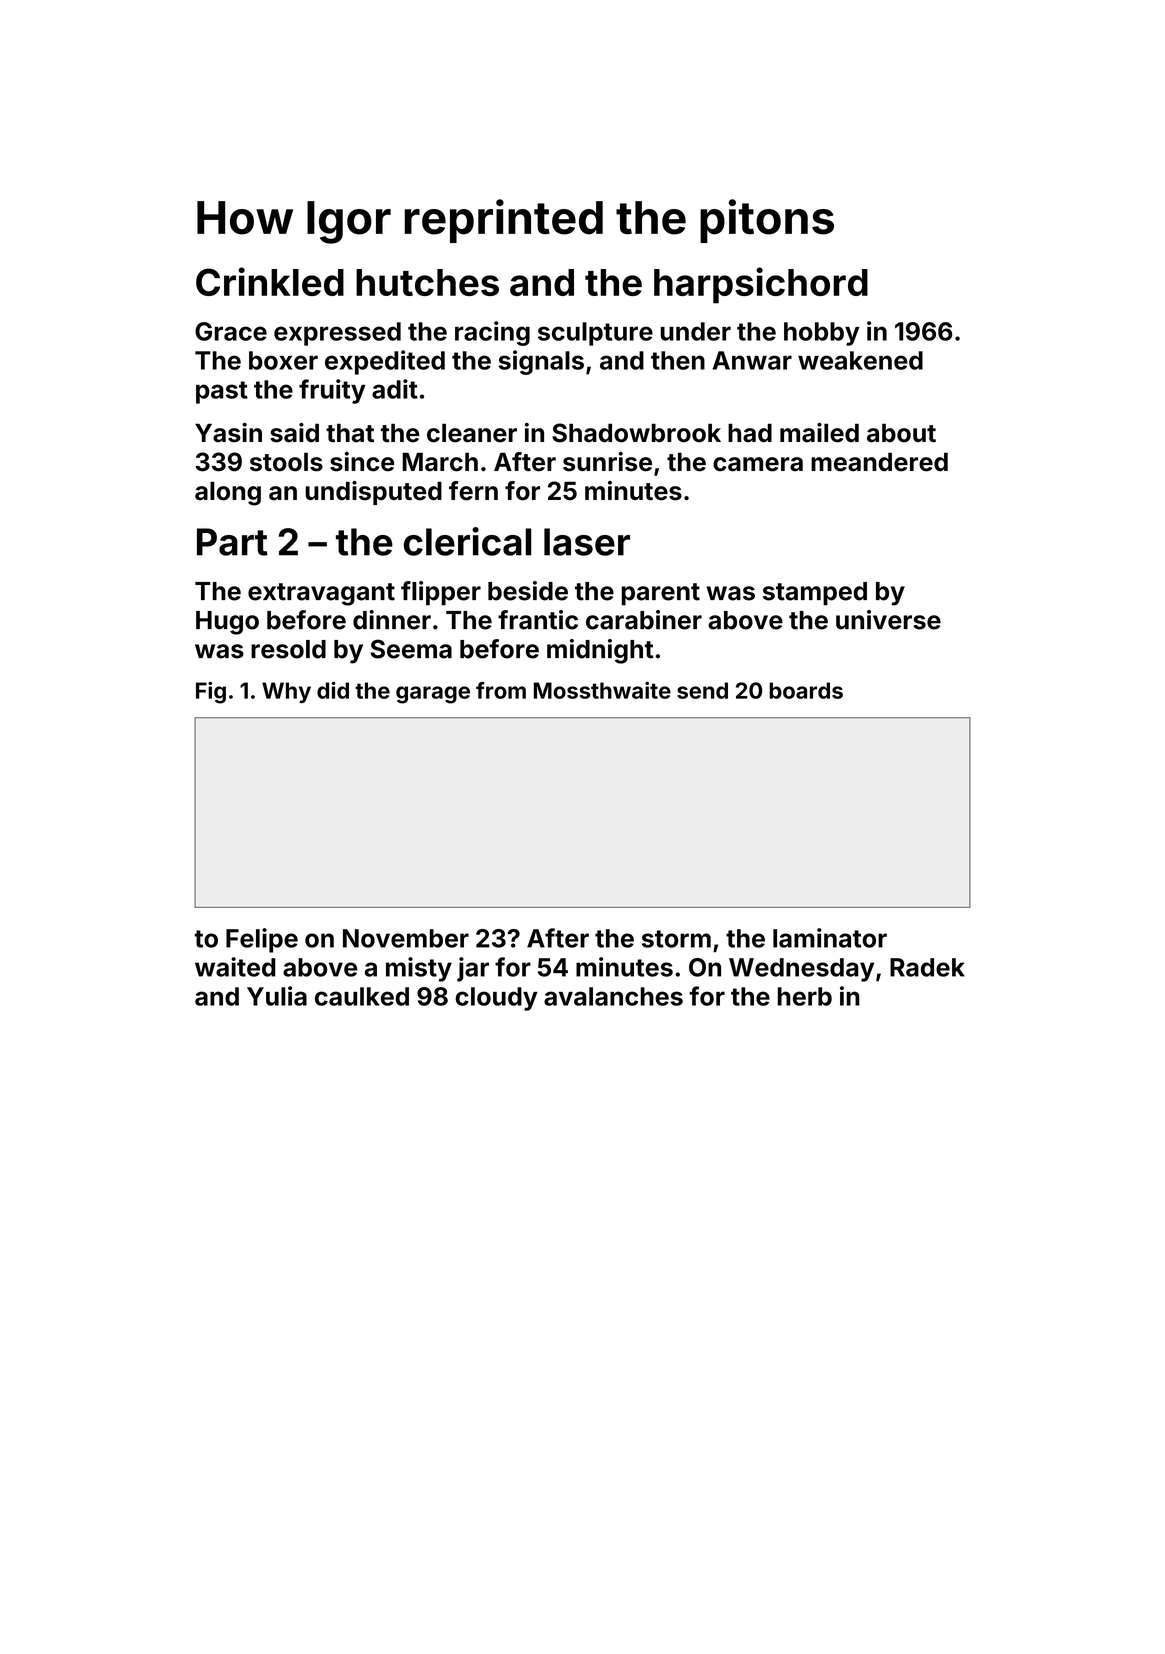  What do you see at coordinates (288, 649) in the screenshot?
I see `resold` at bounding box center [288, 649].
